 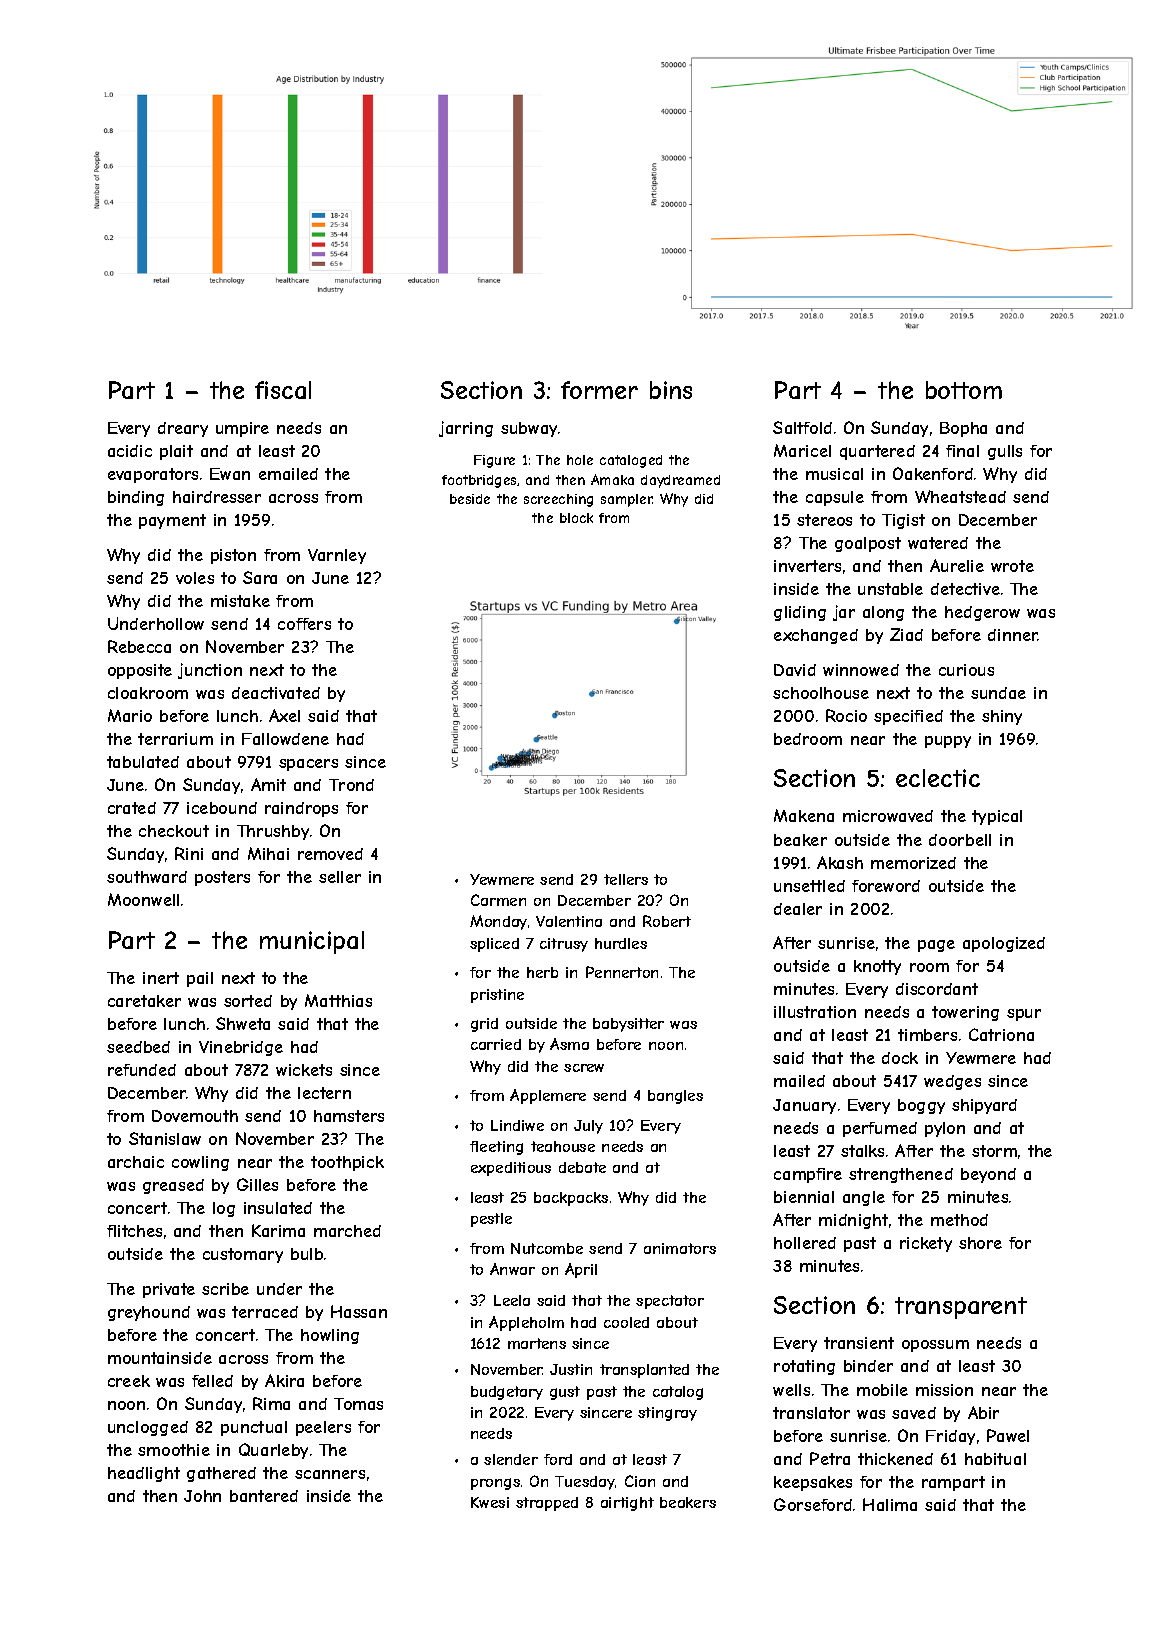 What do you see at coordinates (338, 1000) in the document?
I see `Matthias` at bounding box center [338, 1000].
